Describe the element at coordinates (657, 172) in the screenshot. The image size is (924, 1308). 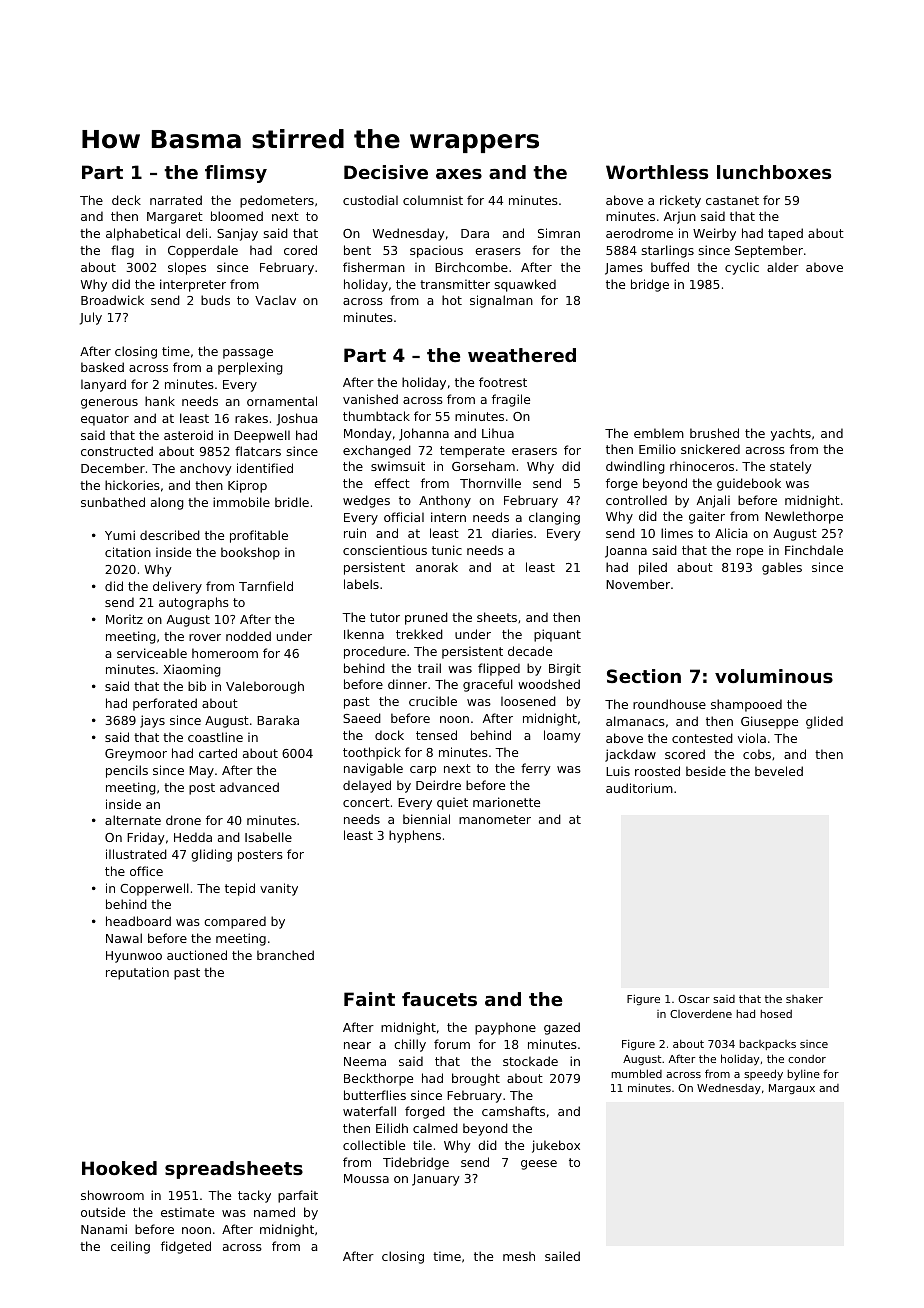
I see `Worthless` at that location.
